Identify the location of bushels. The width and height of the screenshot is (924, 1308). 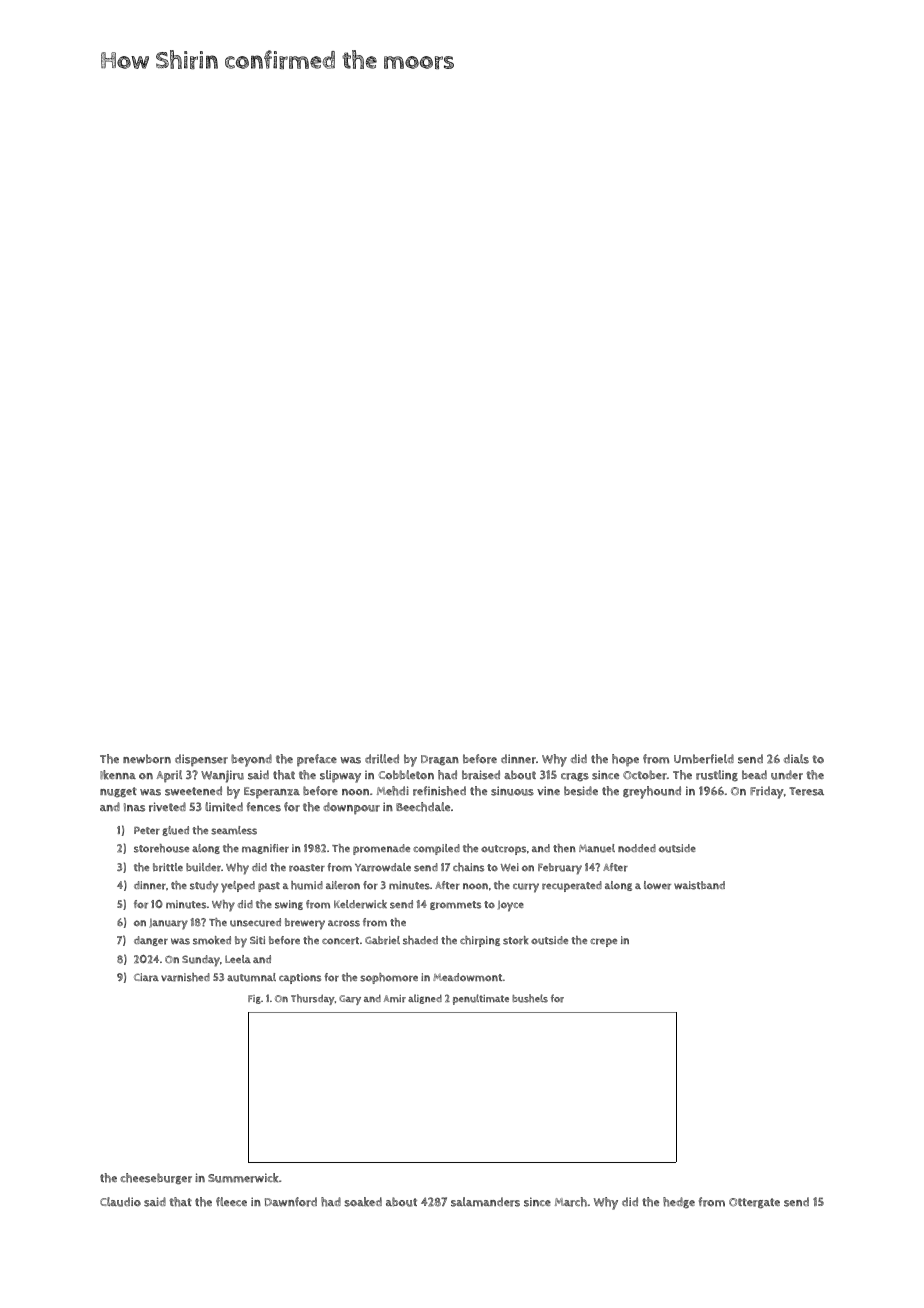
(530, 998).
